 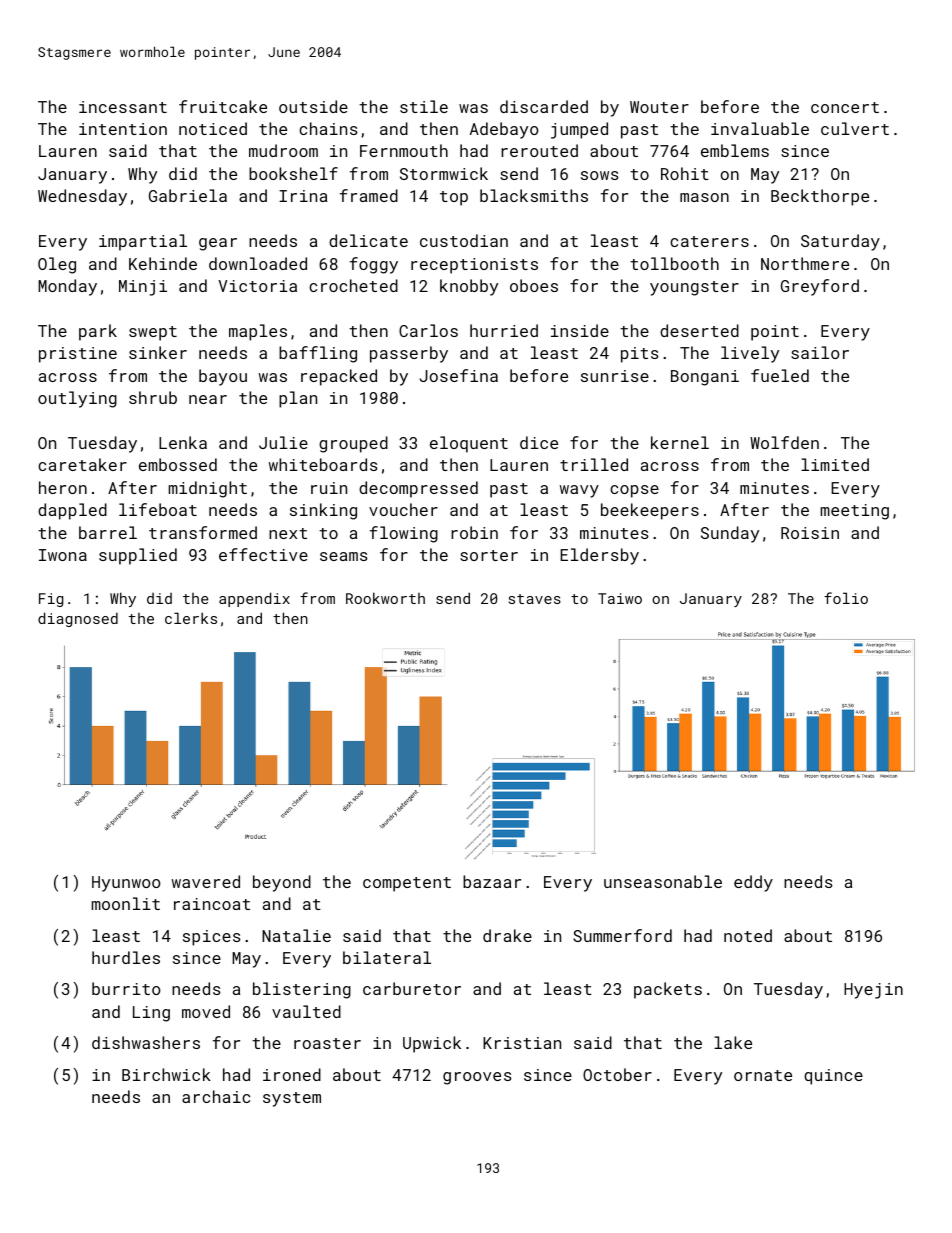 I want to click on lake, so click(x=733, y=1042).
